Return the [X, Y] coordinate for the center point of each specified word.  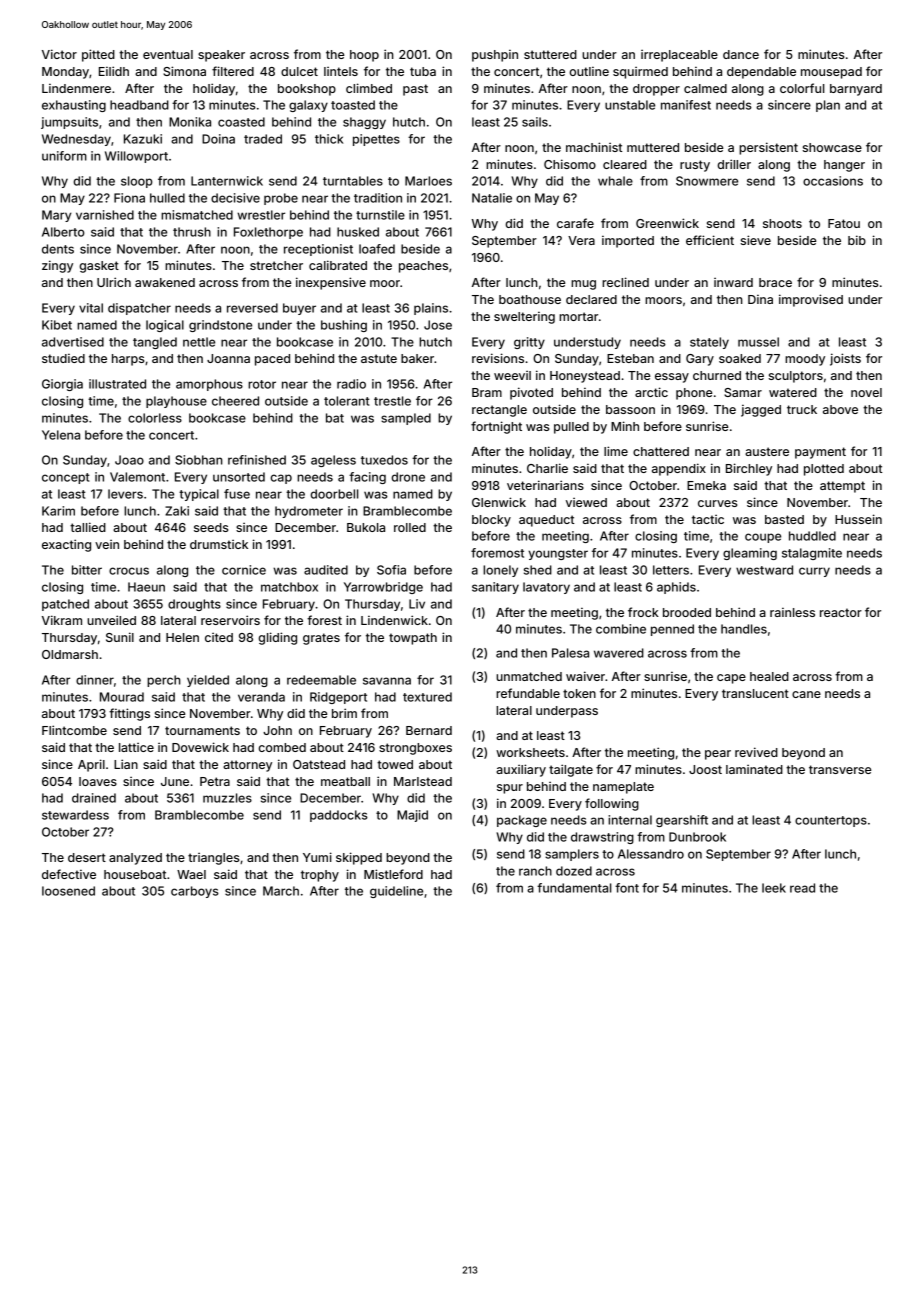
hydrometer [309, 512]
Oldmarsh [70, 654]
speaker [221, 56]
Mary [57, 216]
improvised [811, 300]
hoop [364, 56]
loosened [68, 891]
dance [741, 54]
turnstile [380, 215]
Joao [129, 460]
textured [427, 697]
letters [671, 570]
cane [806, 694]
